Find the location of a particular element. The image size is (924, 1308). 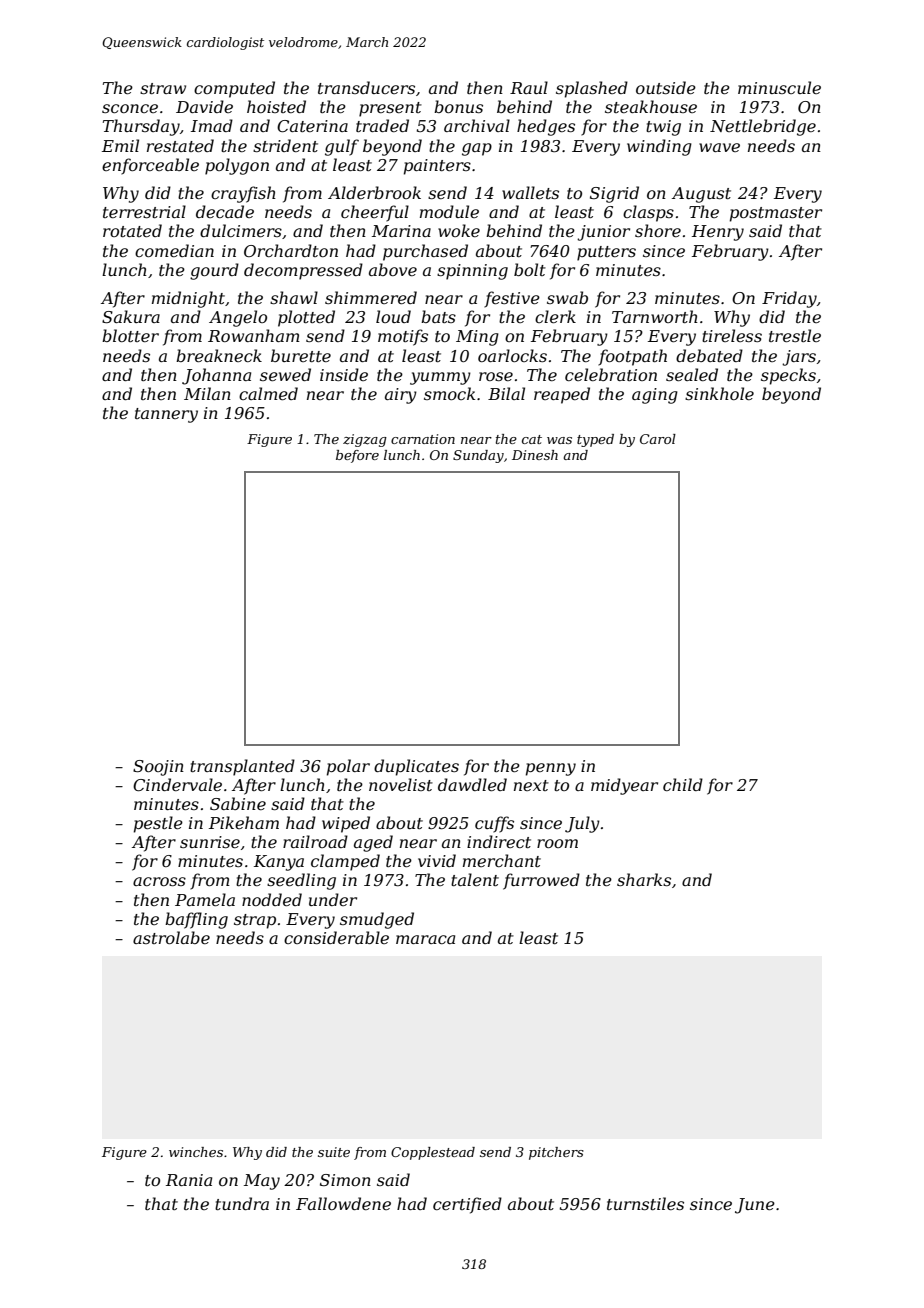

Nettlebridge is located at coordinates (763, 127).
